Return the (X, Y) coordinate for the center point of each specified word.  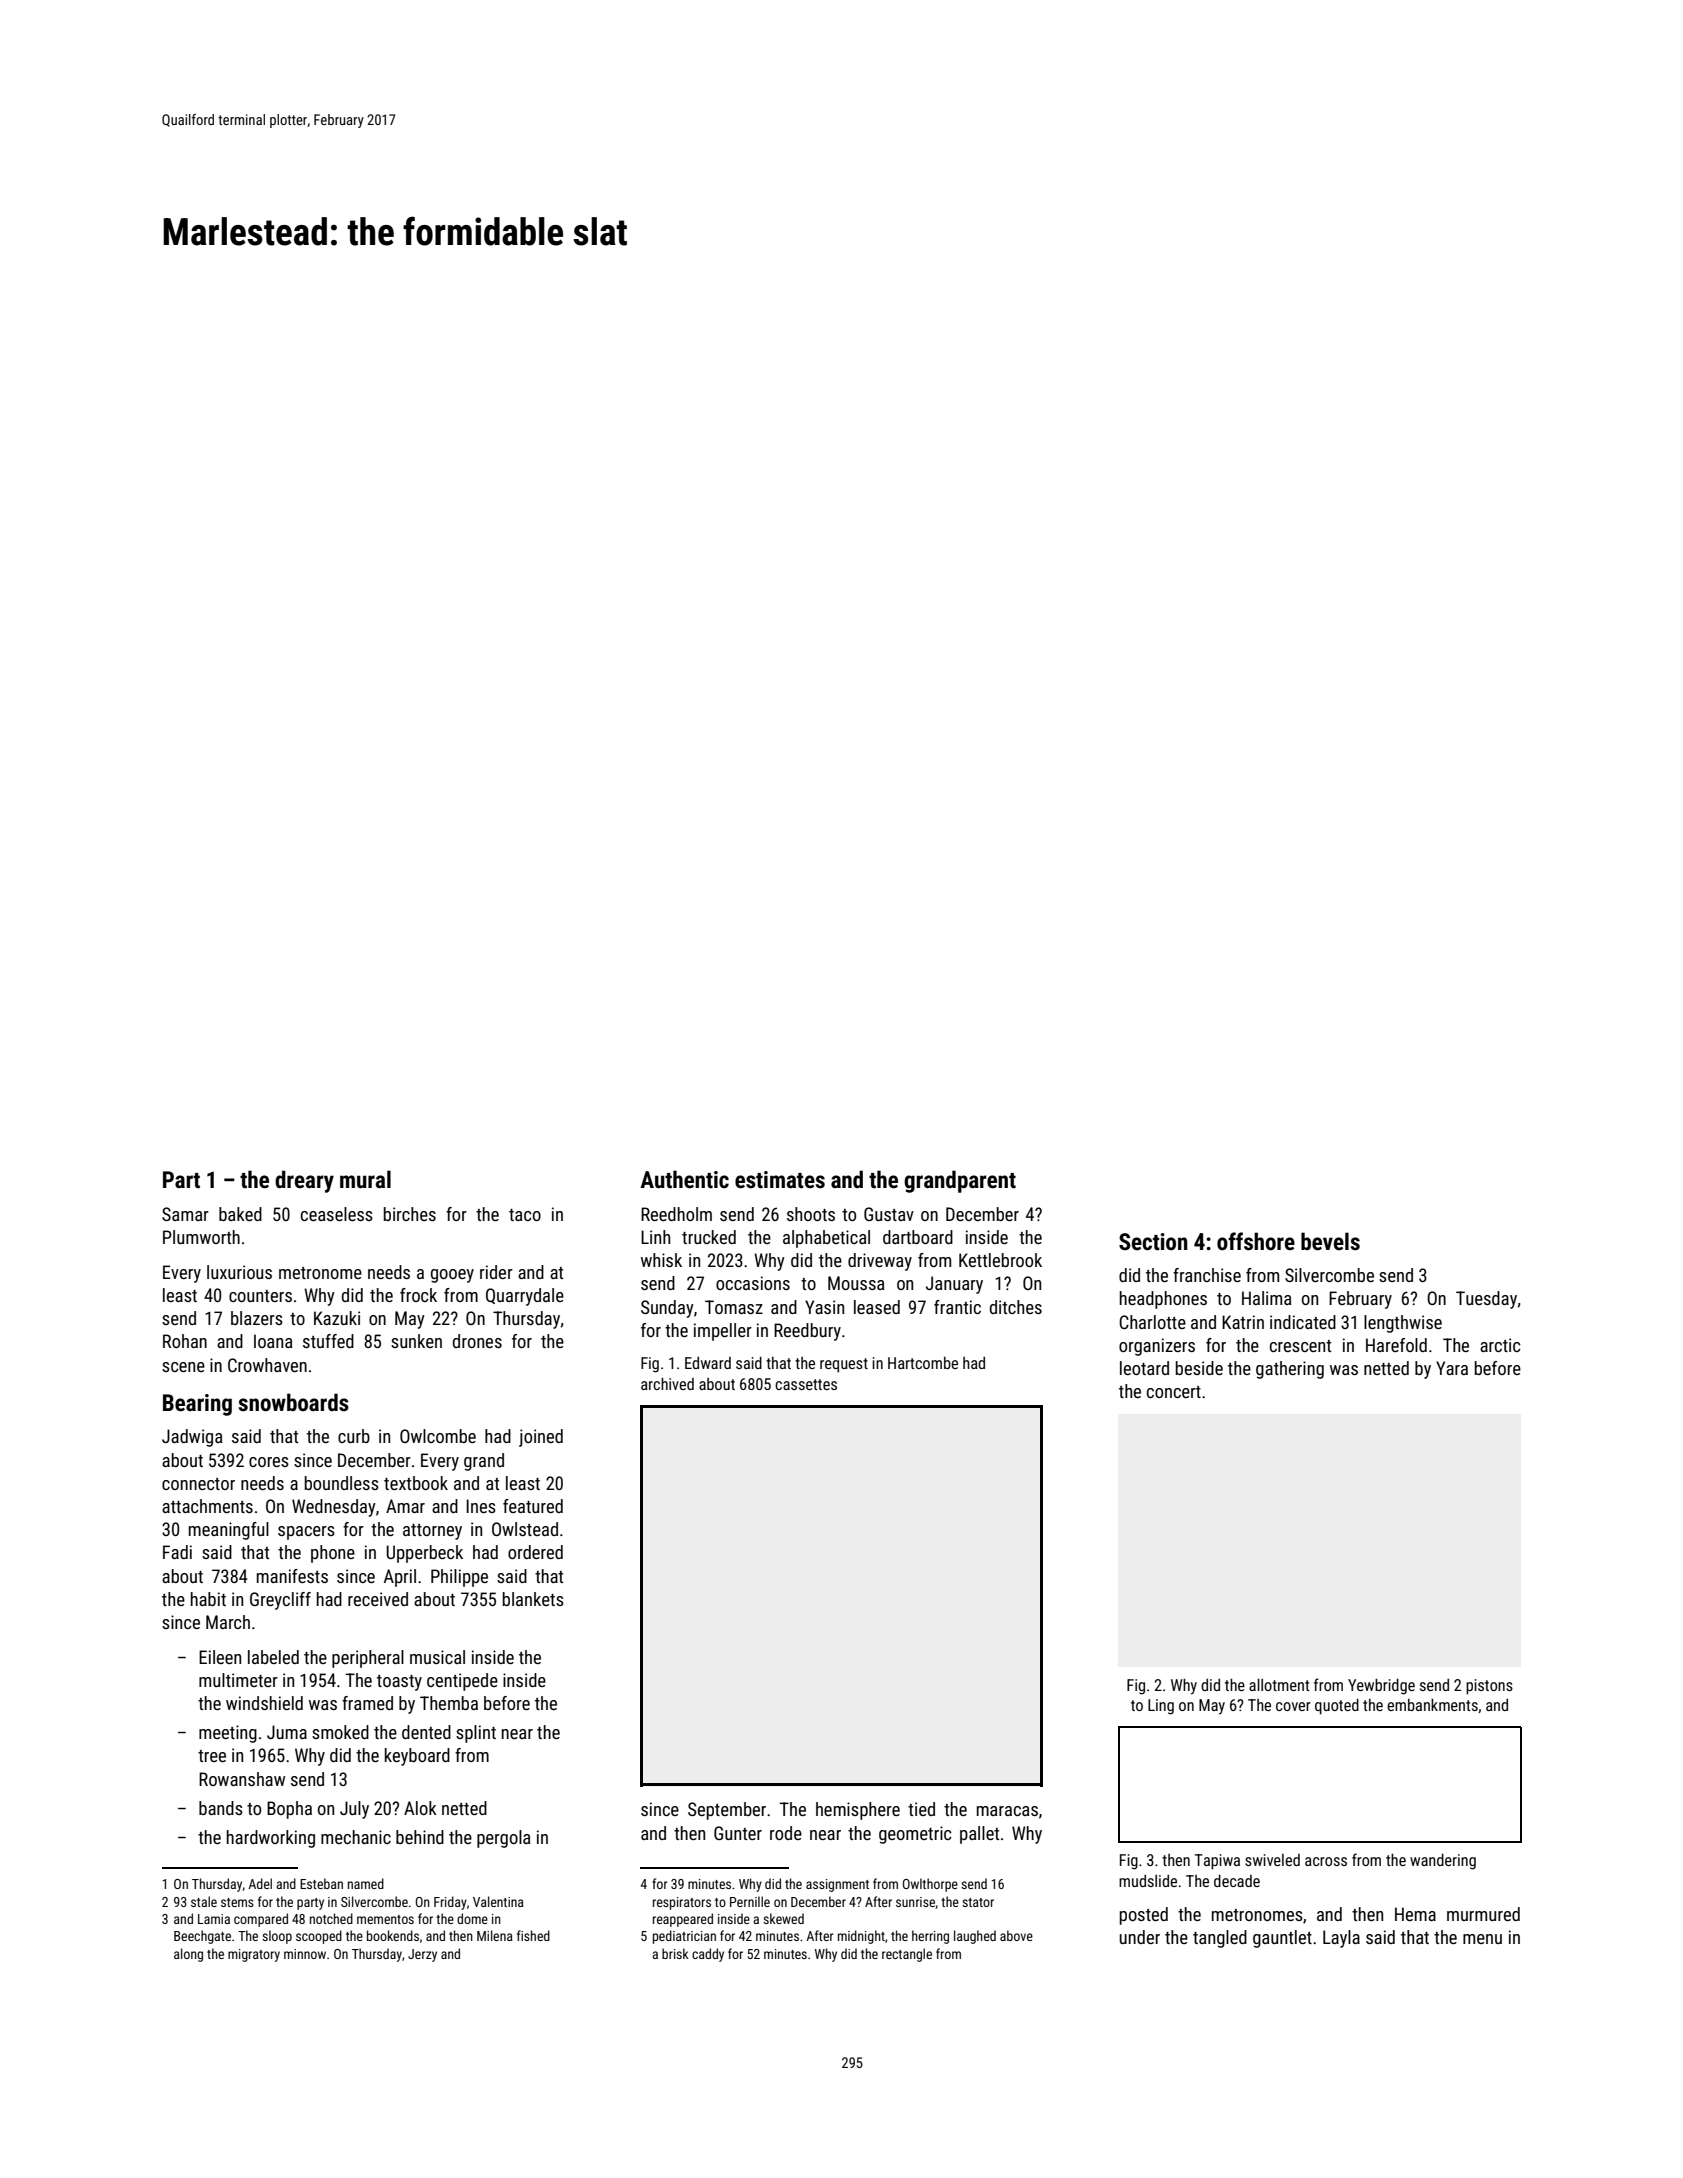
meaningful (229, 1531)
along (188, 1955)
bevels (1330, 1241)
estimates (780, 1180)
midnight (861, 1937)
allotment (1279, 1684)
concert (1174, 1392)
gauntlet (1282, 1939)
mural (365, 1179)
